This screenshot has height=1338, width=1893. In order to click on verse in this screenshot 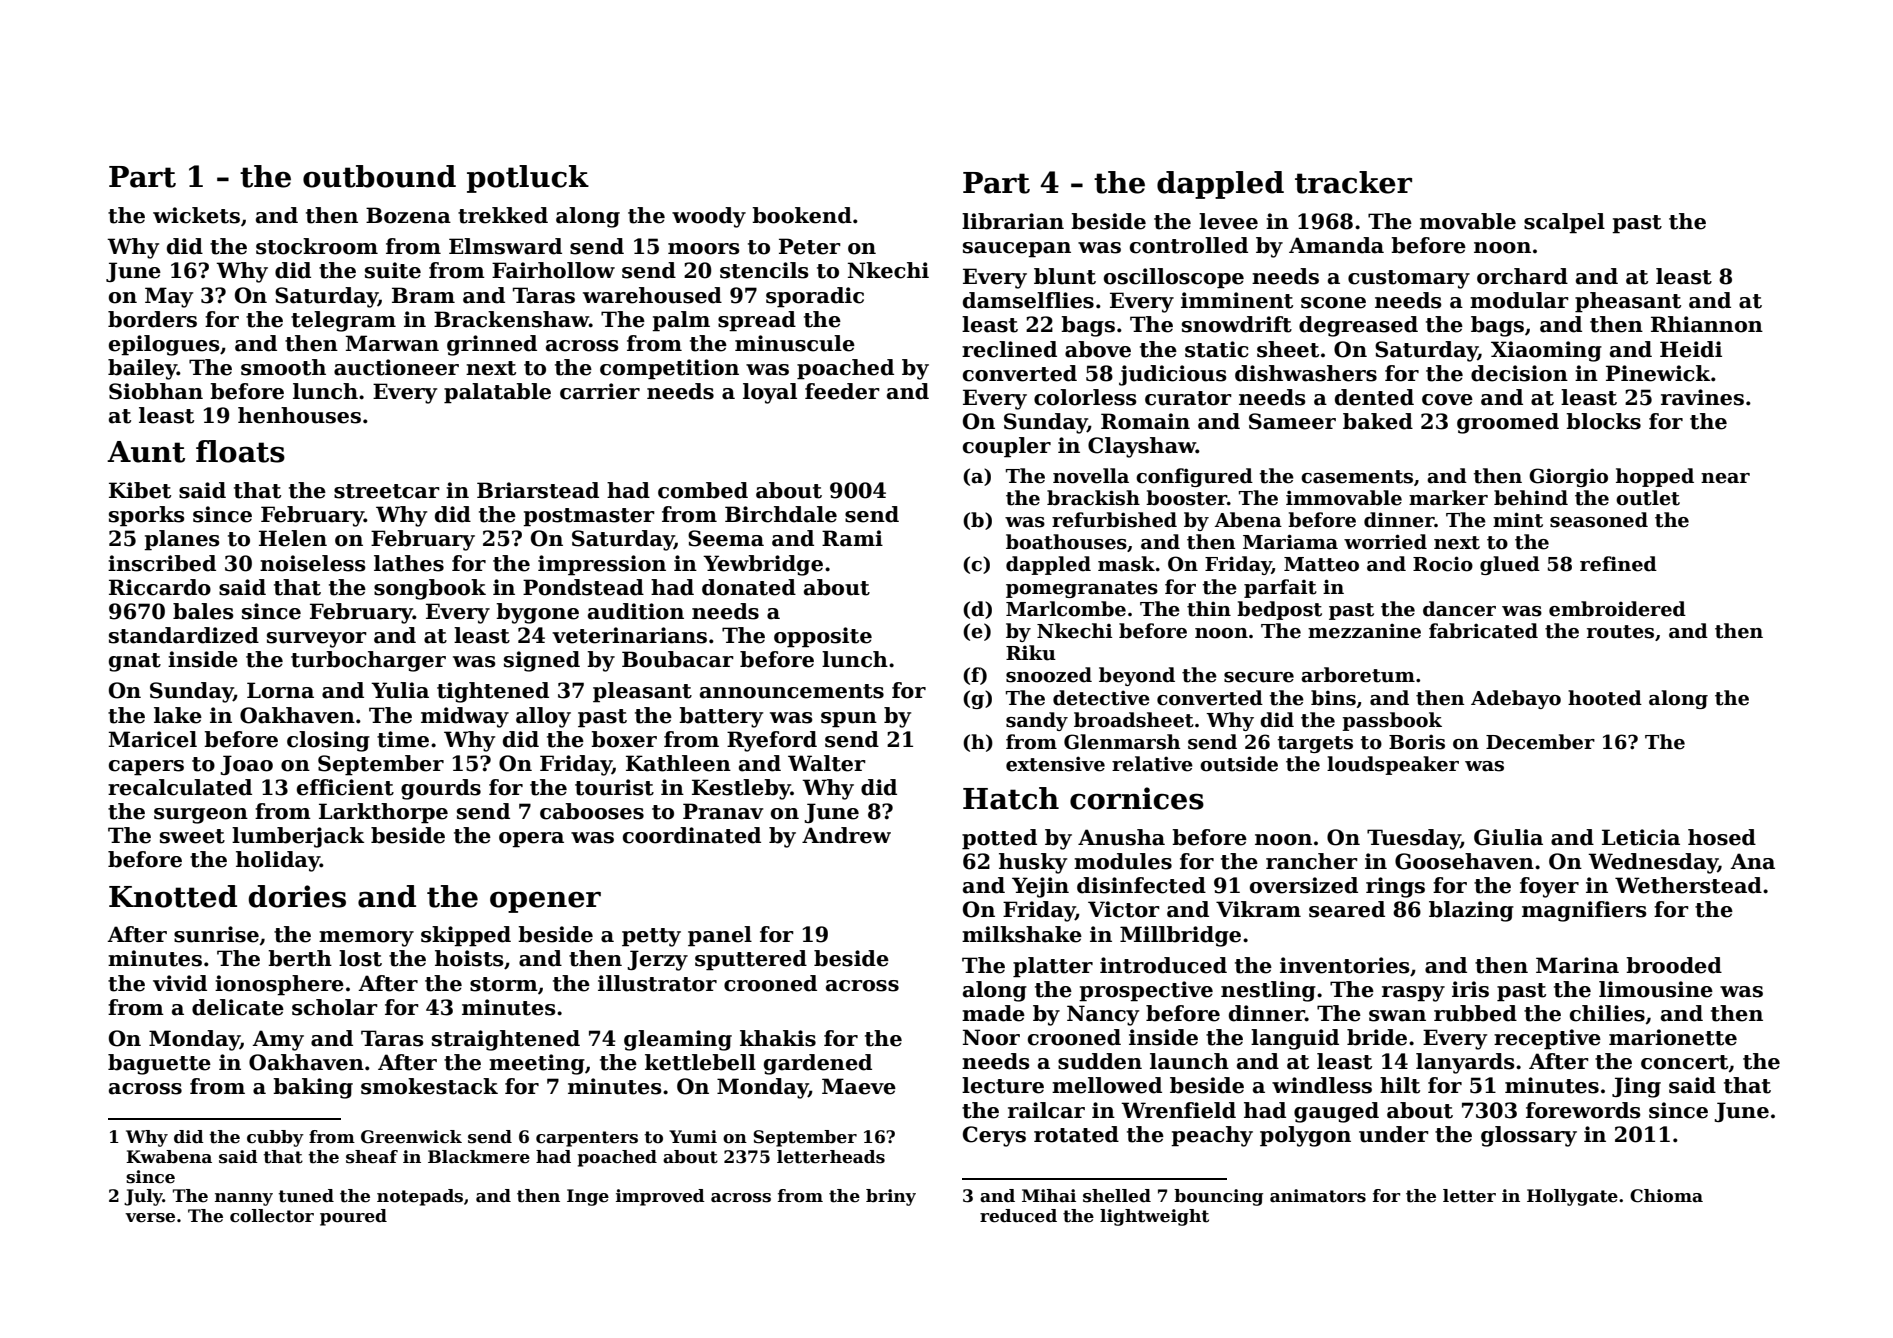, I will do `click(150, 1218)`.
